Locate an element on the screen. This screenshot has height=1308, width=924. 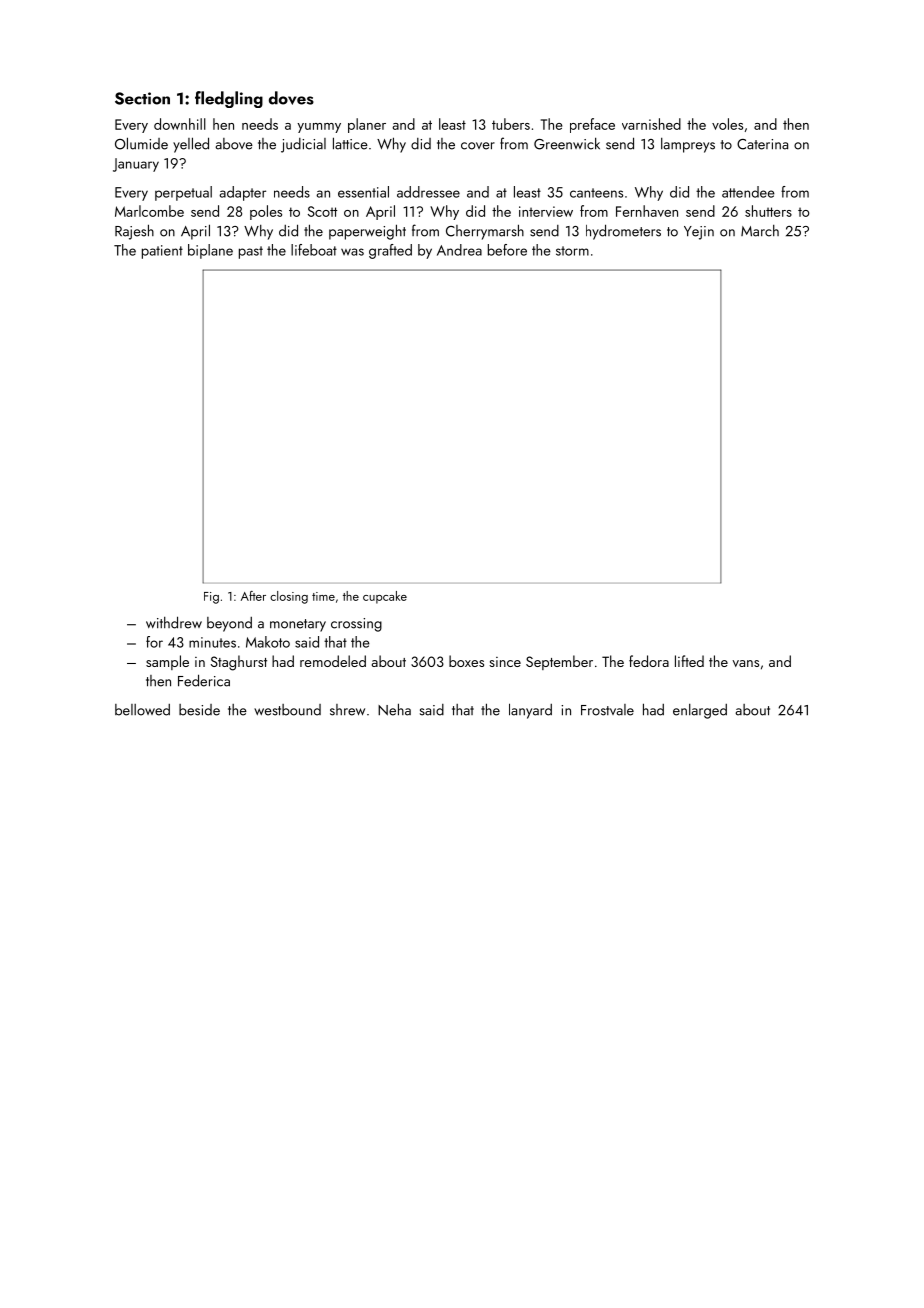
shrew is located at coordinates (347, 710).
